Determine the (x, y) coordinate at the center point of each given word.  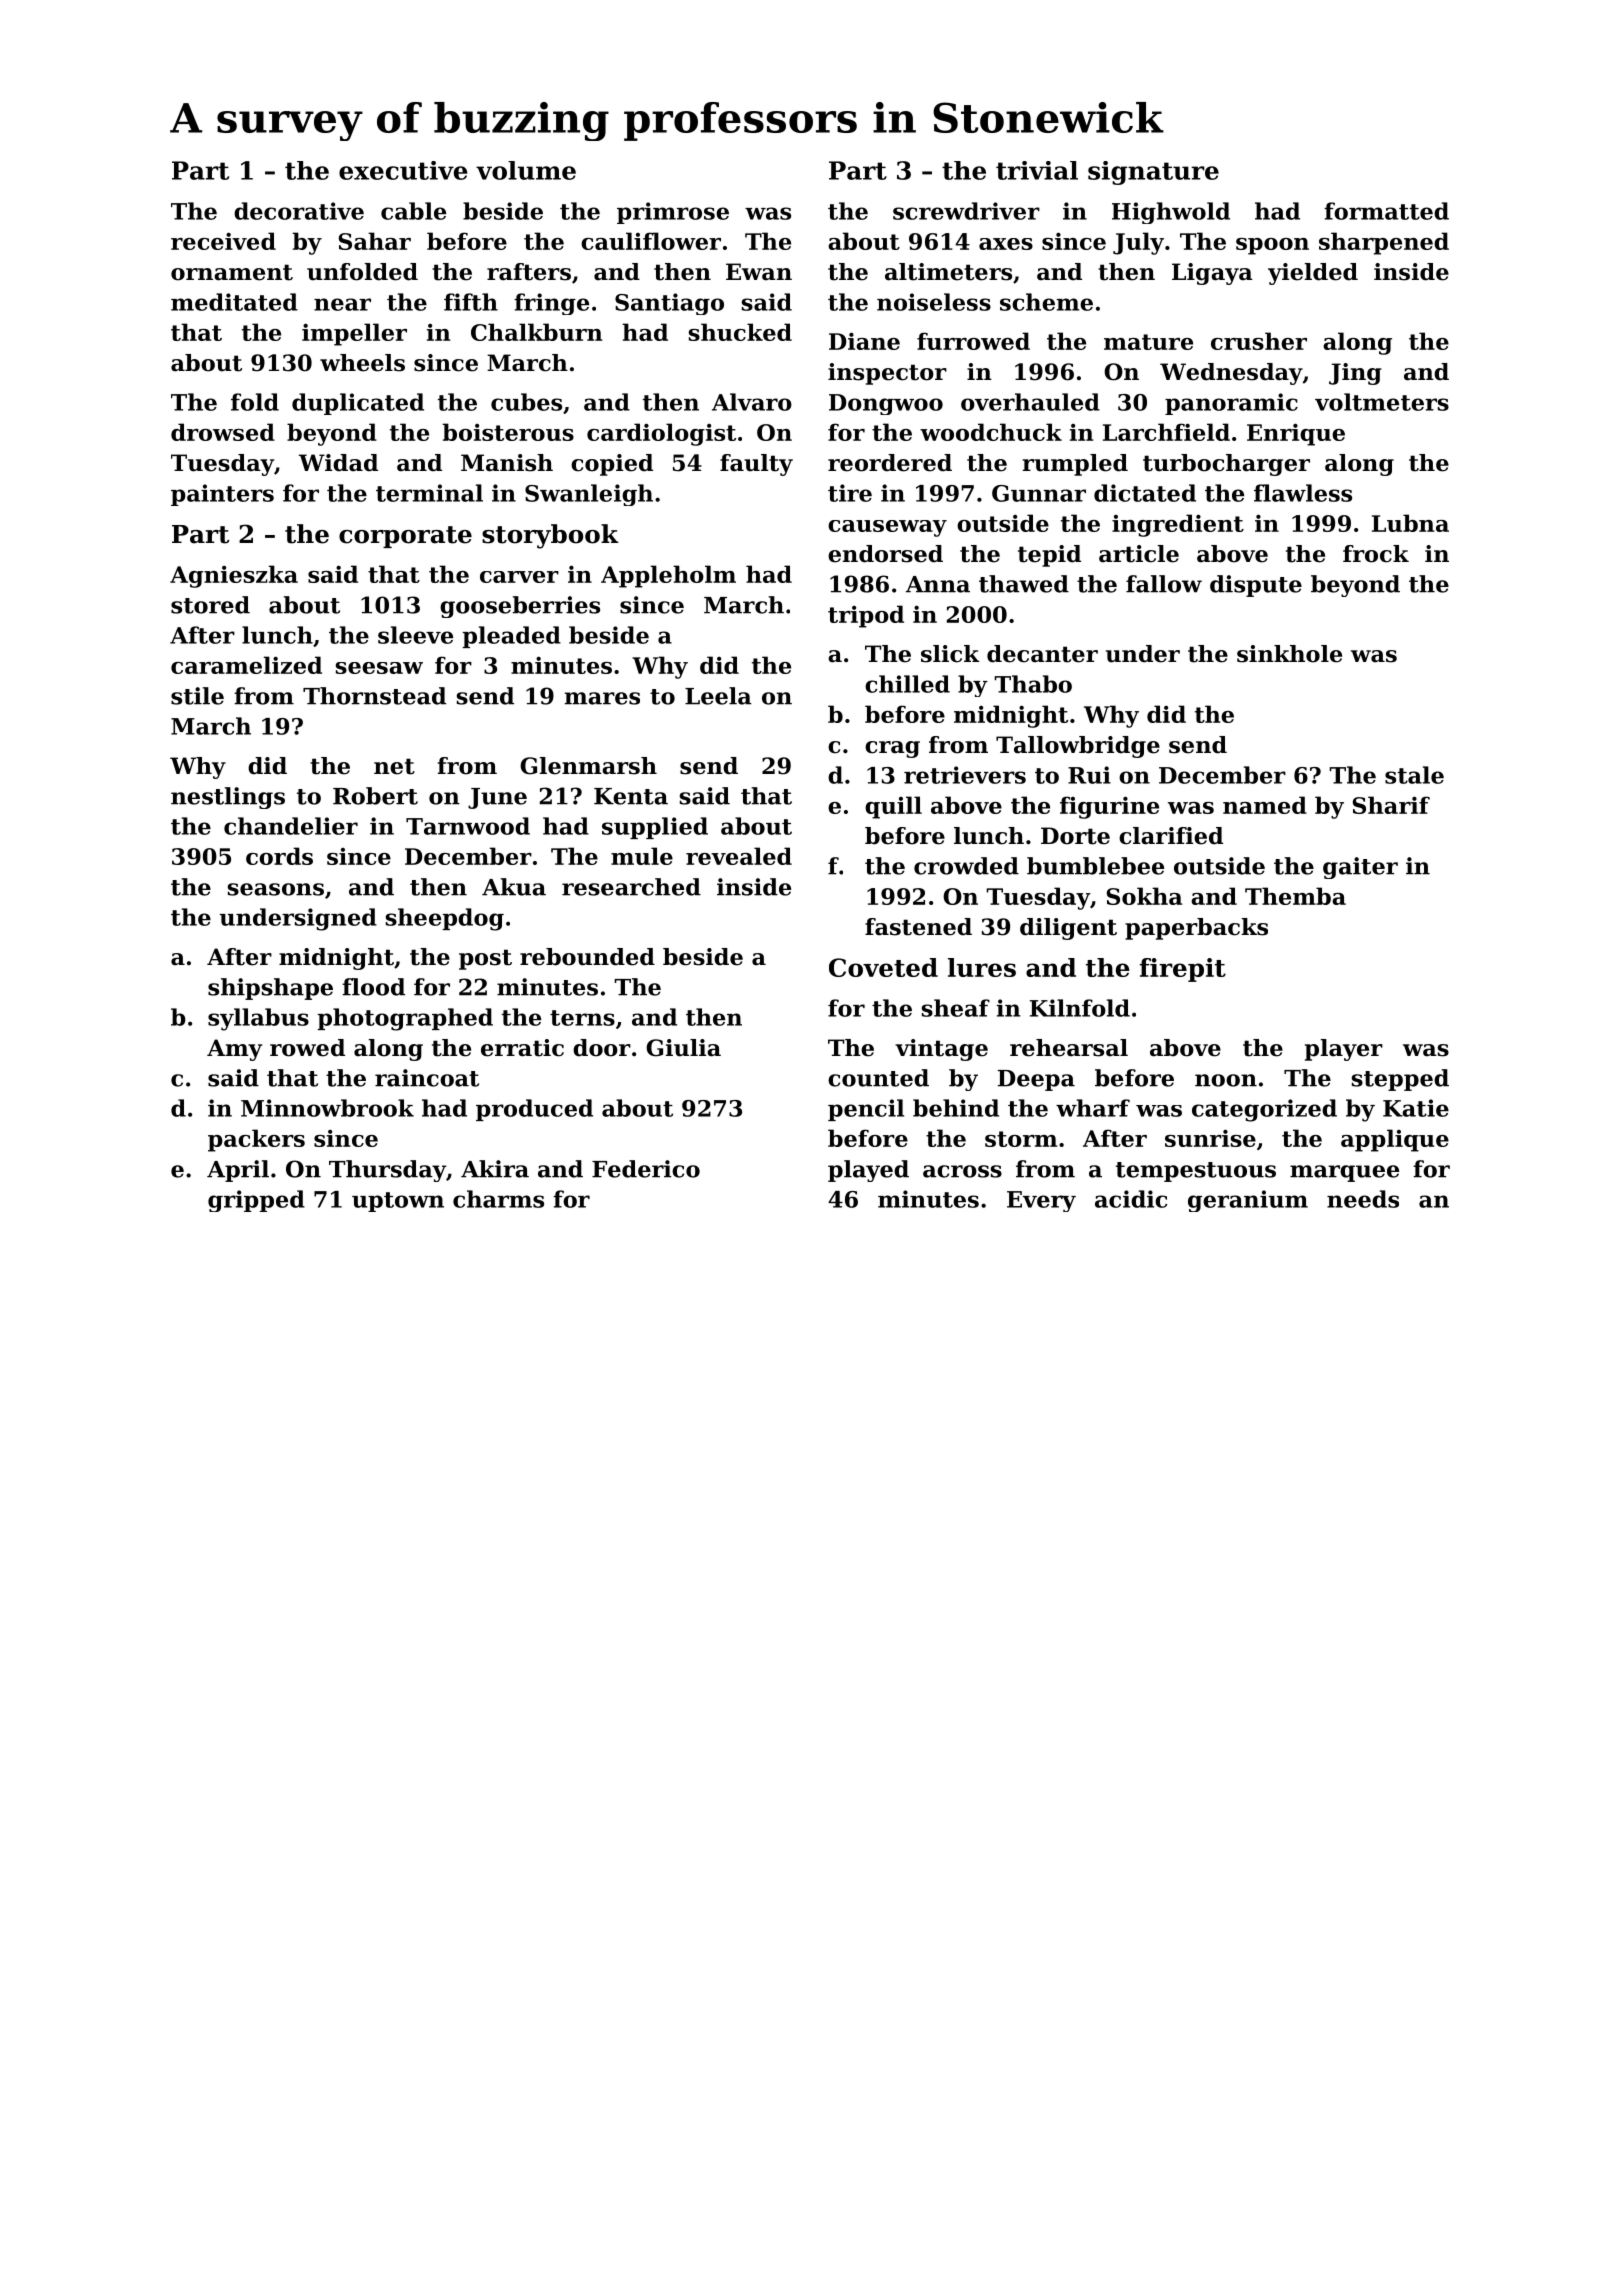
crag (892, 749)
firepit (1183, 970)
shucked (740, 332)
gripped (256, 1201)
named (1265, 805)
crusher (1259, 341)
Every (1041, 1201)
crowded (966, 866)
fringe (551, 304)
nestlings (228, 798)
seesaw (379, 668)
